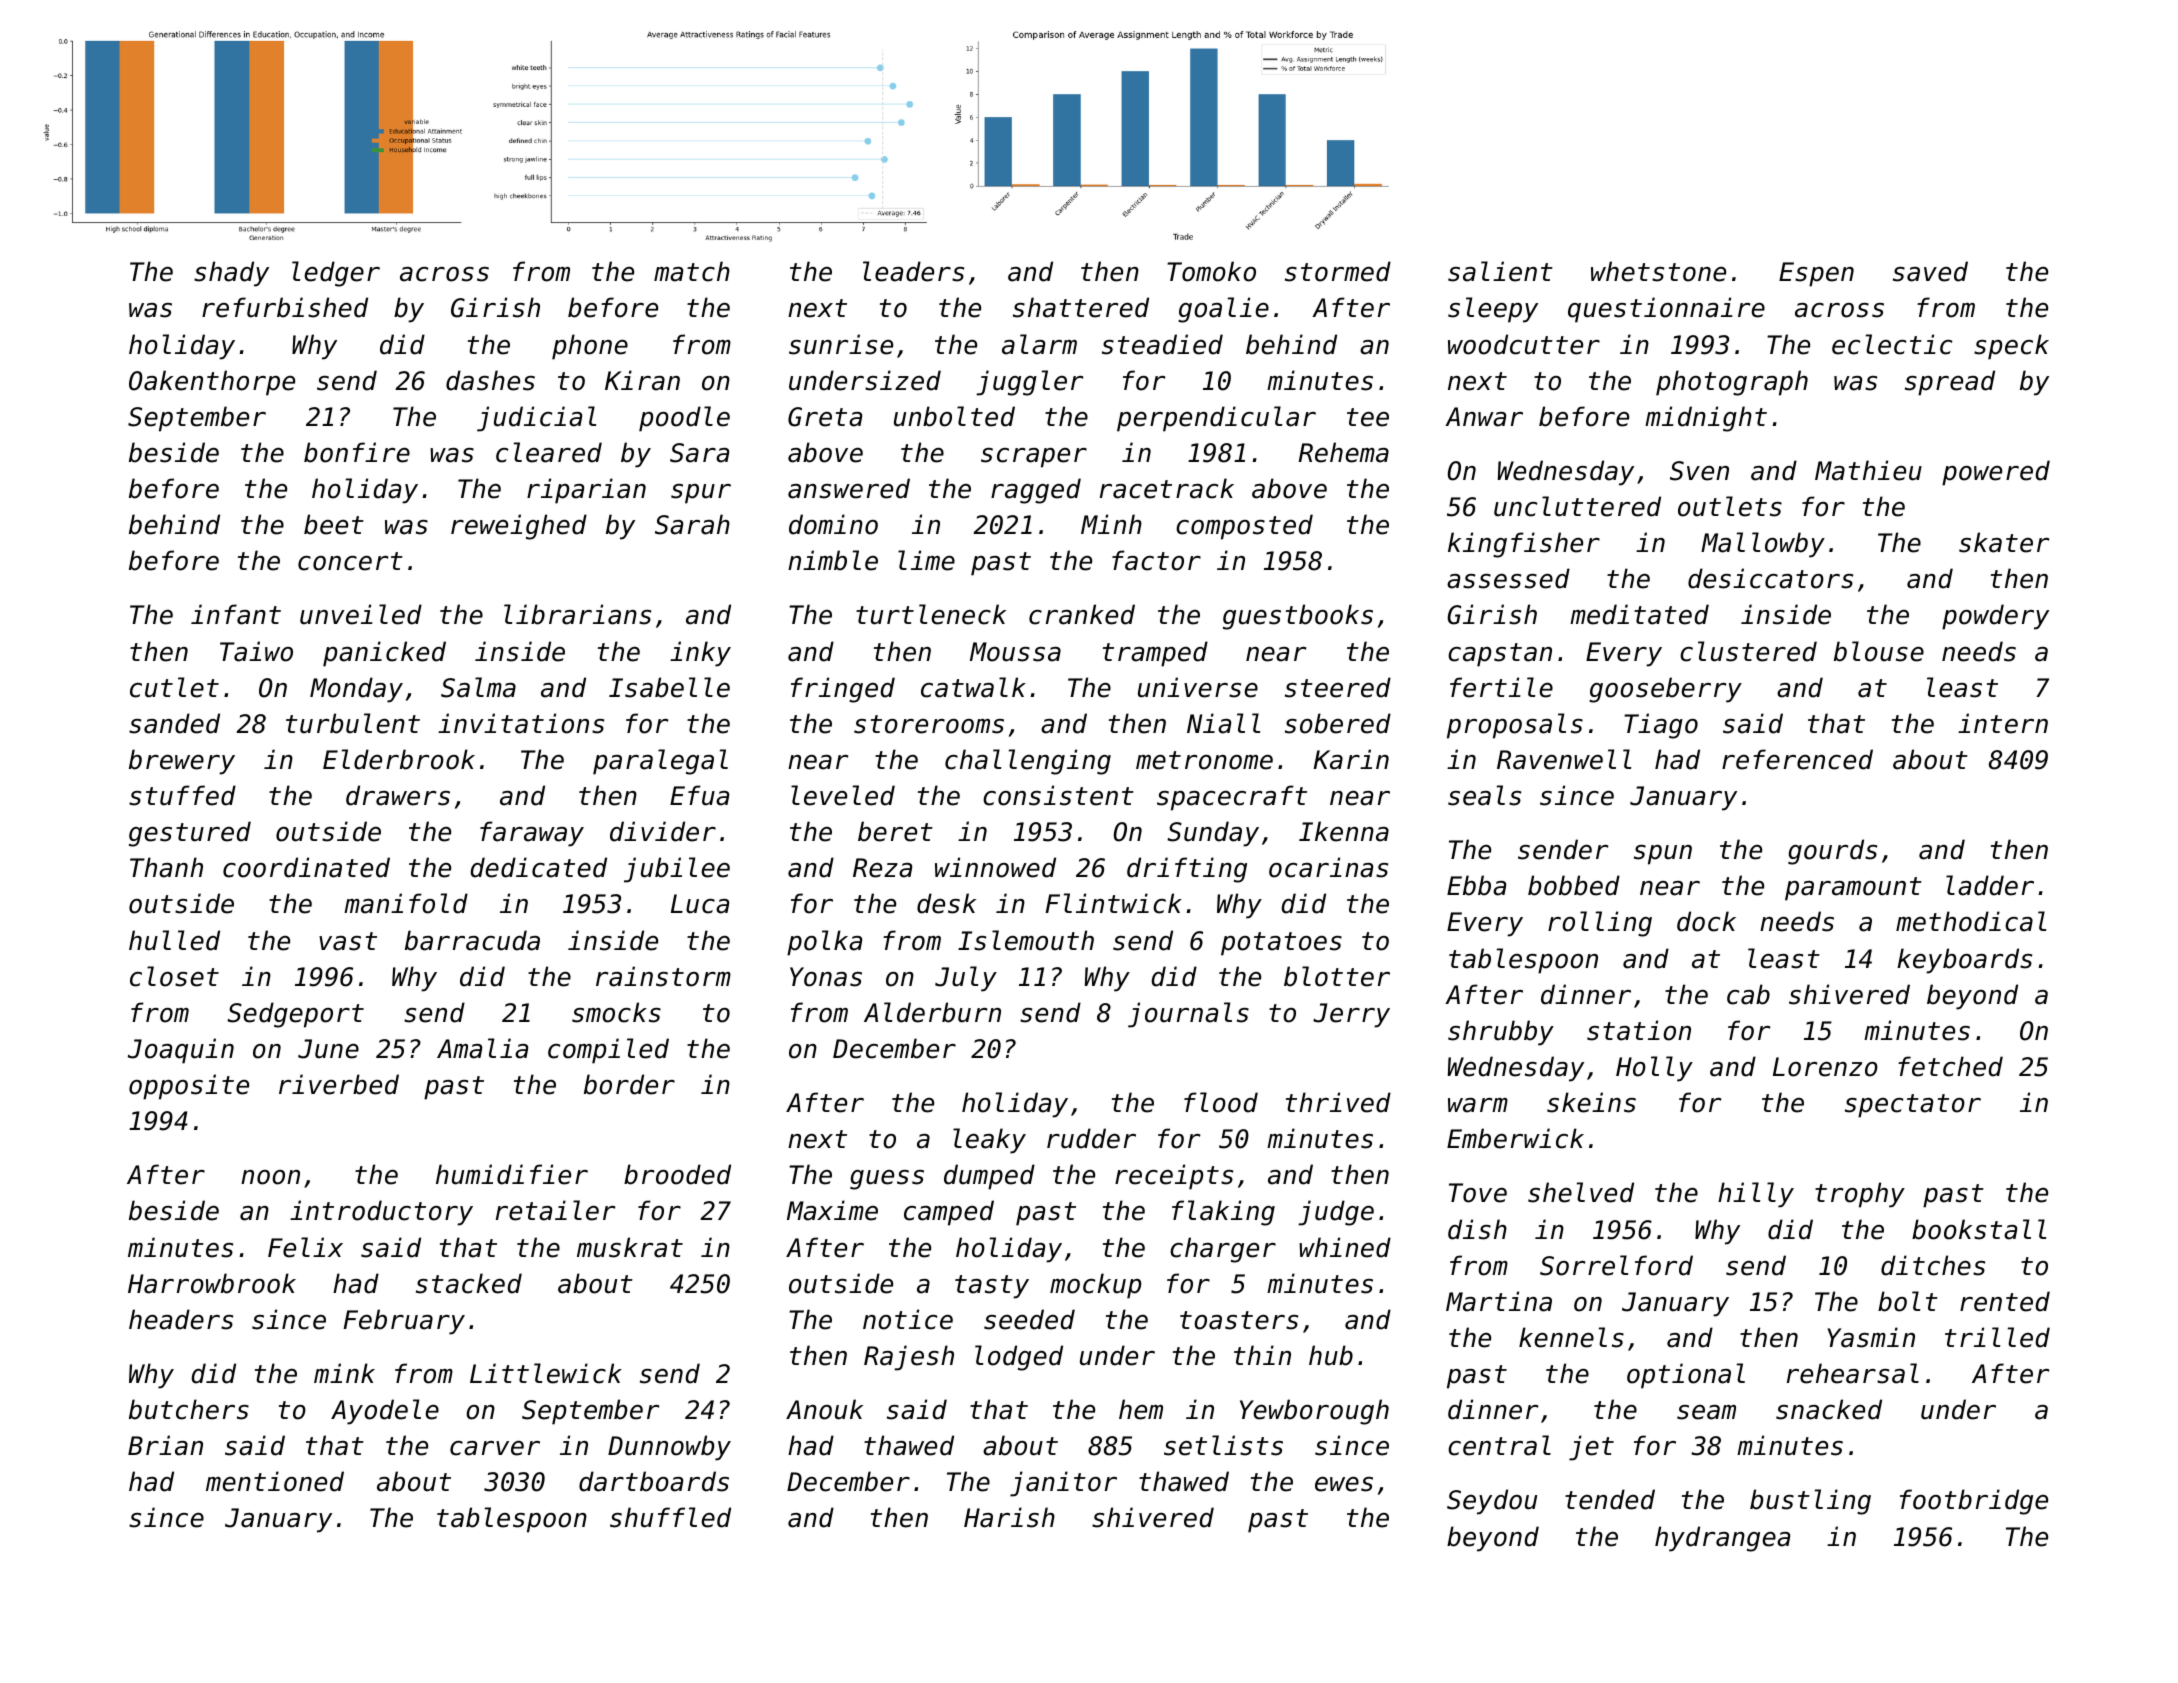  Describe the element at coordinates (1990, 885) in the page. I see `ladder` at that location.
